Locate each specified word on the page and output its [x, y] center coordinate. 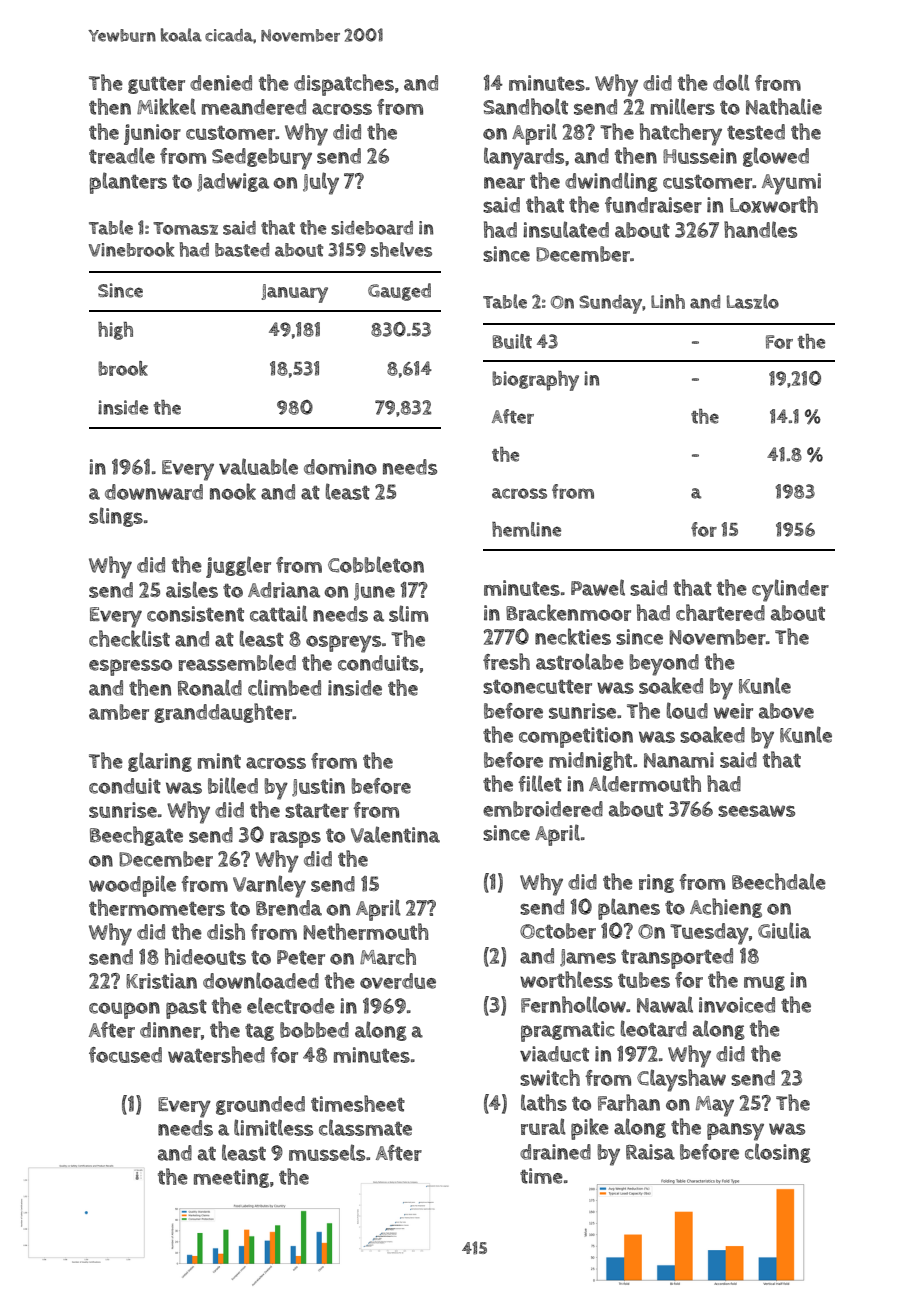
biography [535, 381]
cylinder [790, 590]
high [115, 331]
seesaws [756, 811]
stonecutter [537, 687]
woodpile [132, 886]
